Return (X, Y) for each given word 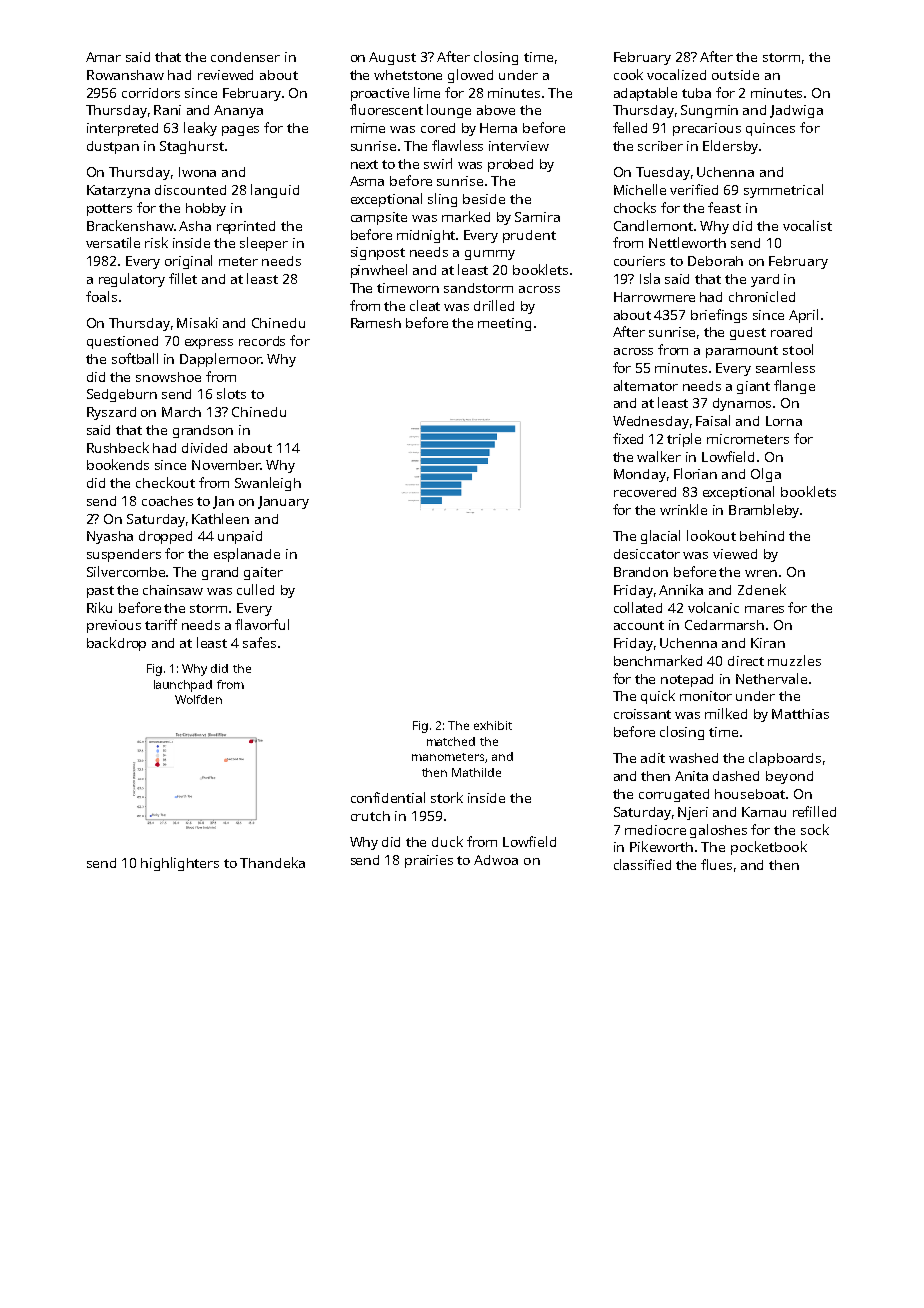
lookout (711, 535)
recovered (645, 492)
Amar (103, 57)
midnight (427, 236)
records (262, 341)
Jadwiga (796, 111)
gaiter (263, 573)
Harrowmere (654, 297)
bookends (118, 464)
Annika (681, 589)
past (100, 592)
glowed (470, 76)
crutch (370, 816)
